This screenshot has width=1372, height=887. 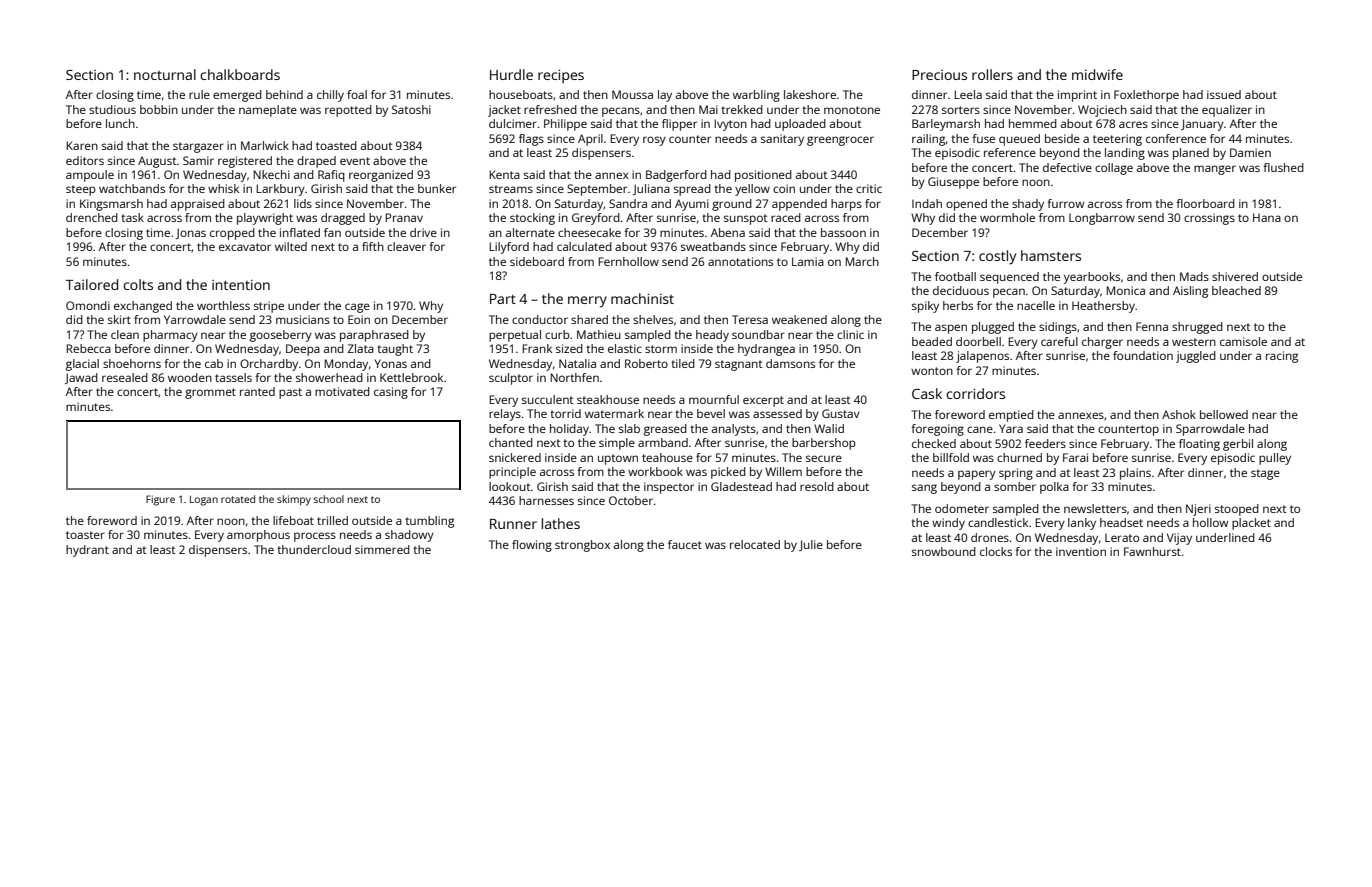 What do you see at coordinates (1097, 74) in the screenshot?
I see `midwife` at bounding box center [1097, 74].
